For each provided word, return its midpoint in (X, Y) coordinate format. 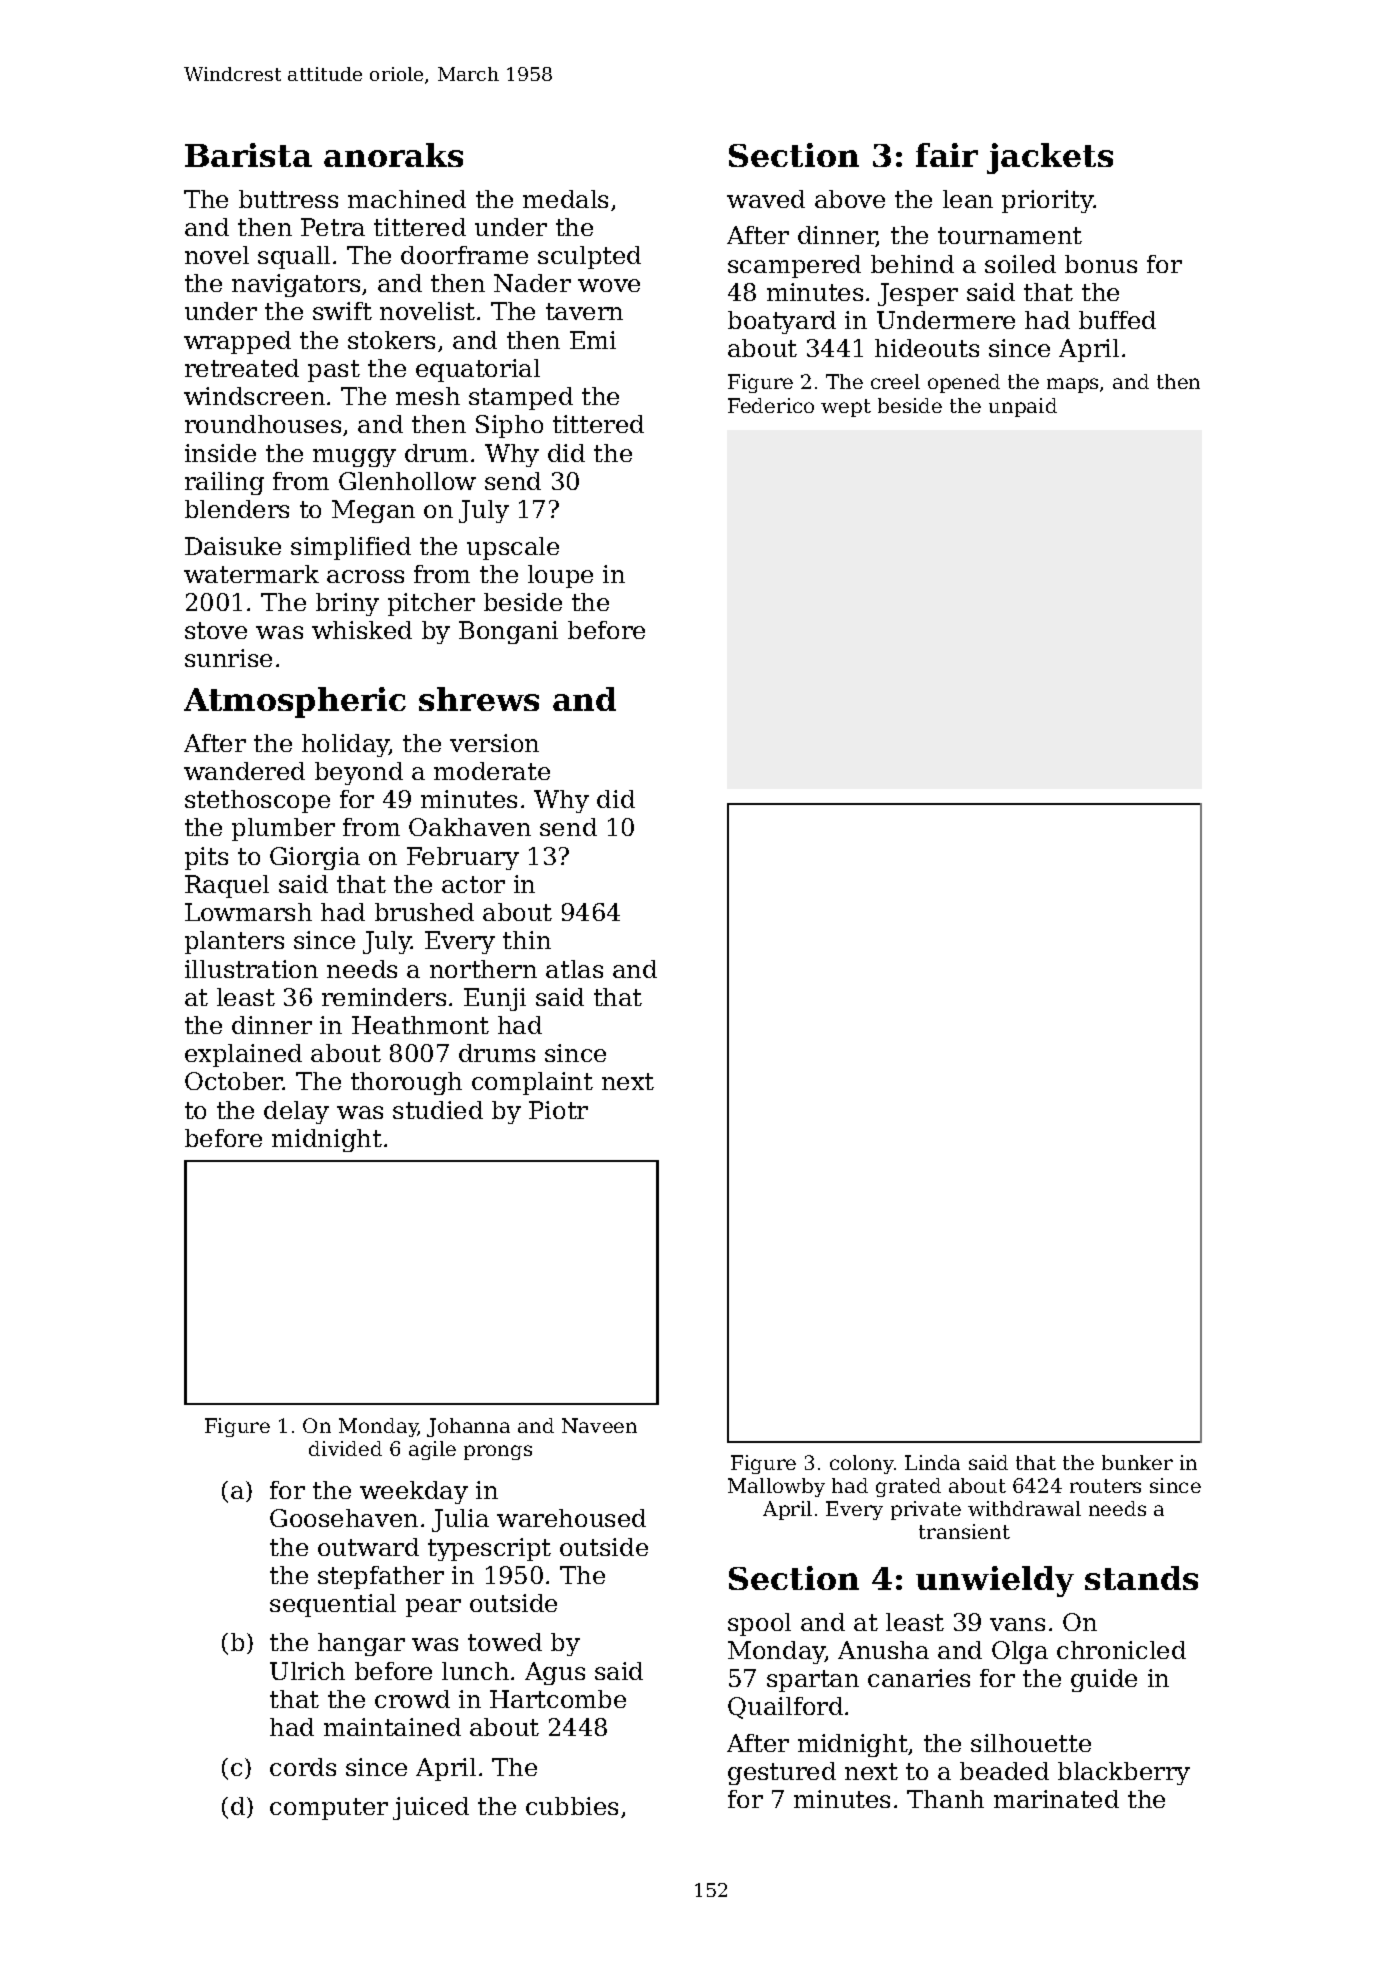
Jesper (918, 294)
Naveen (599, 1425)
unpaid (1023, 407)
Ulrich (307, 1671)
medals (565, 199)
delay (296, 1112)
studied (438, 1110)
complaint (532, 1083)
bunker (1137, 1462)
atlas (574, 969)
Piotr (558, 1110)
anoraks (393, 155)
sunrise (228, 658)
